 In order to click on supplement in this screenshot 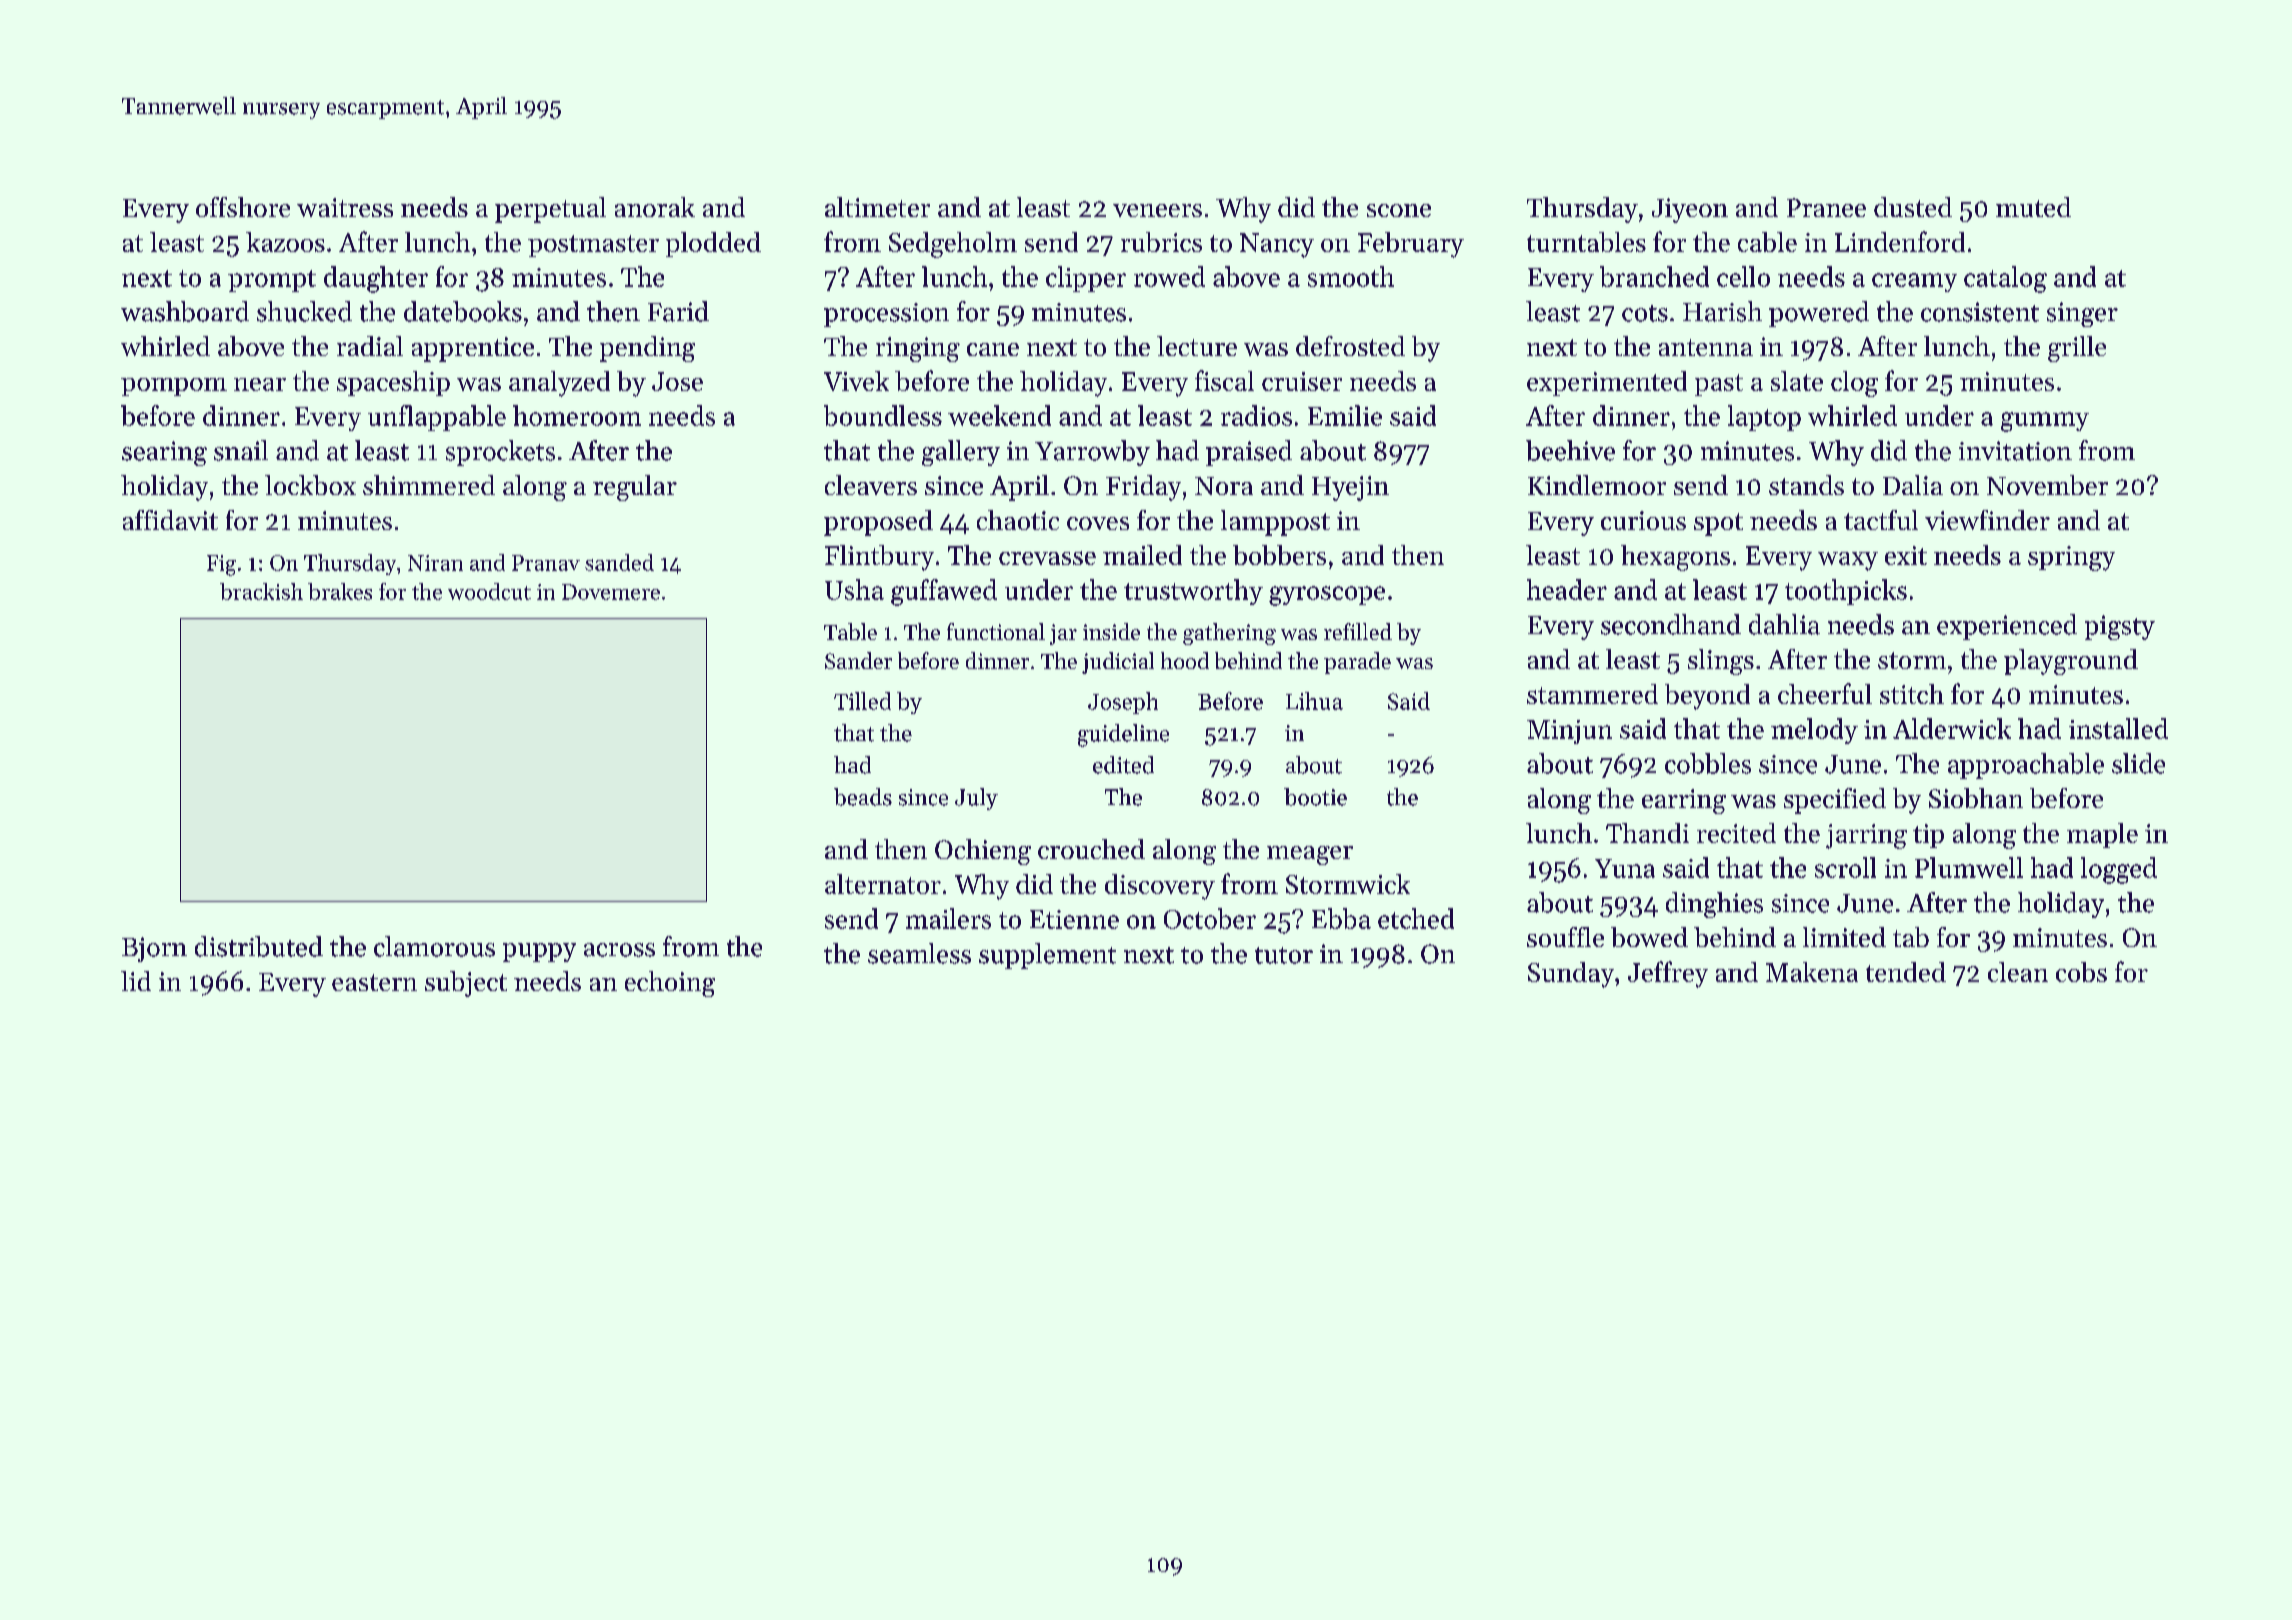, I will do `click(1047, 956)`.
